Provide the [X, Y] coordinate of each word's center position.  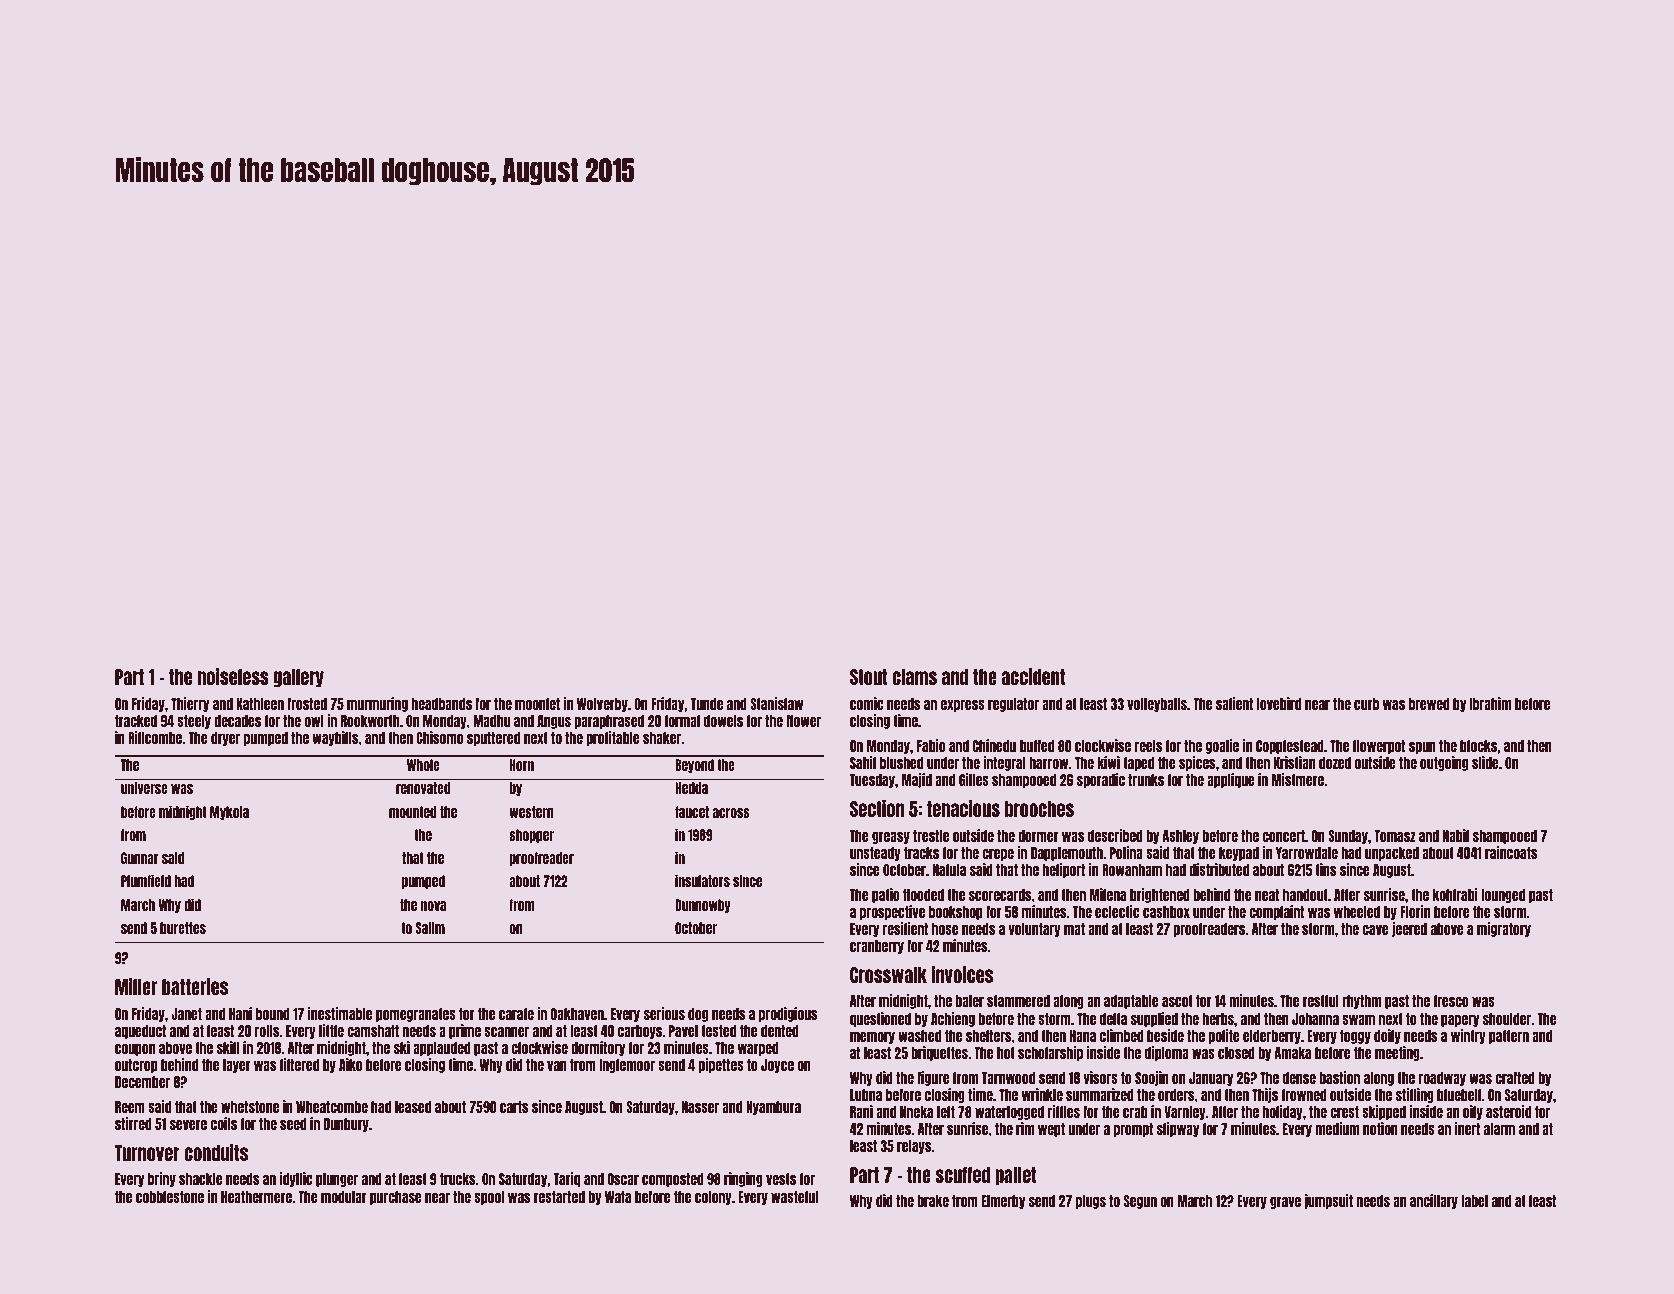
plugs [1091, 1202]
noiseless [233, 676]
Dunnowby [703, 906]
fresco [1451, 1001]
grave [1285, 1203]
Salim [430, 927]
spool [489, 1198]
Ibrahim [1490, 703]
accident [1033, 676]
